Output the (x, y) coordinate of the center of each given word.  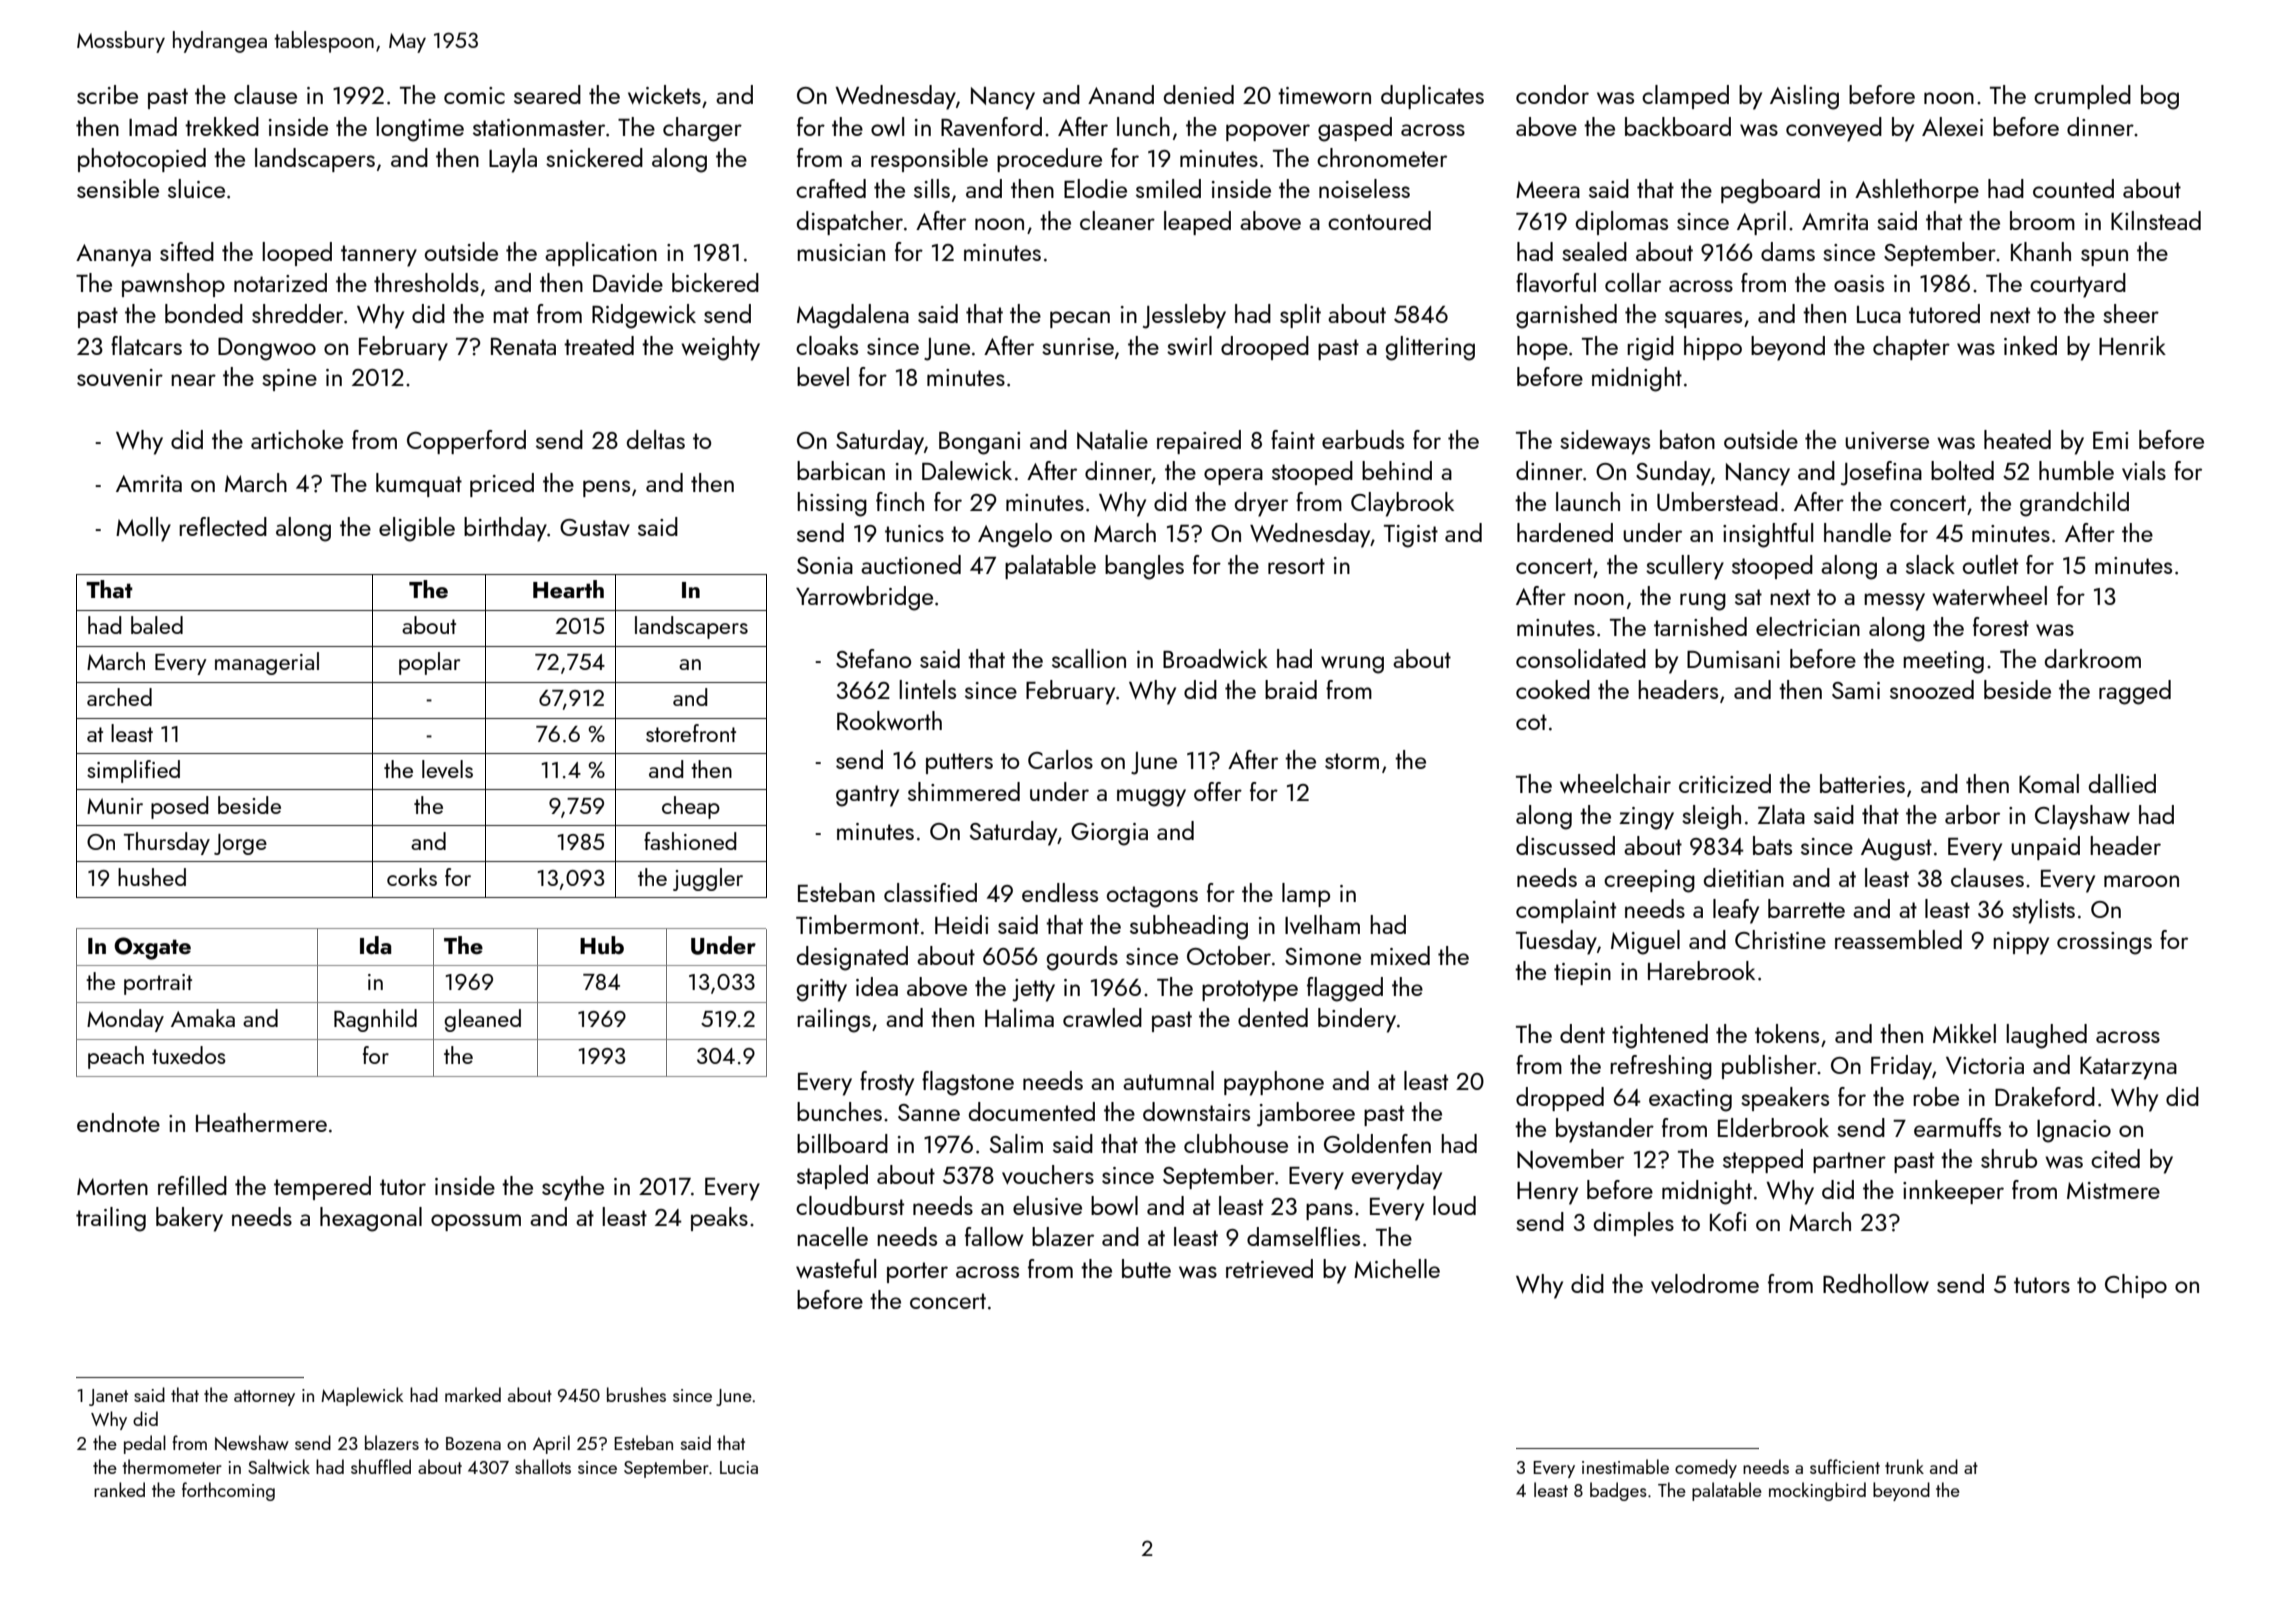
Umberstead (1717, 501)
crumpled (2082, 97)
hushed (152, 877)
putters (959, 763)
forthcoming (228, 1491)
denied (1199, 94)
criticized (1725, 783)
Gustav (595, 527)
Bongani (979, 443)
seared (547, 94)
